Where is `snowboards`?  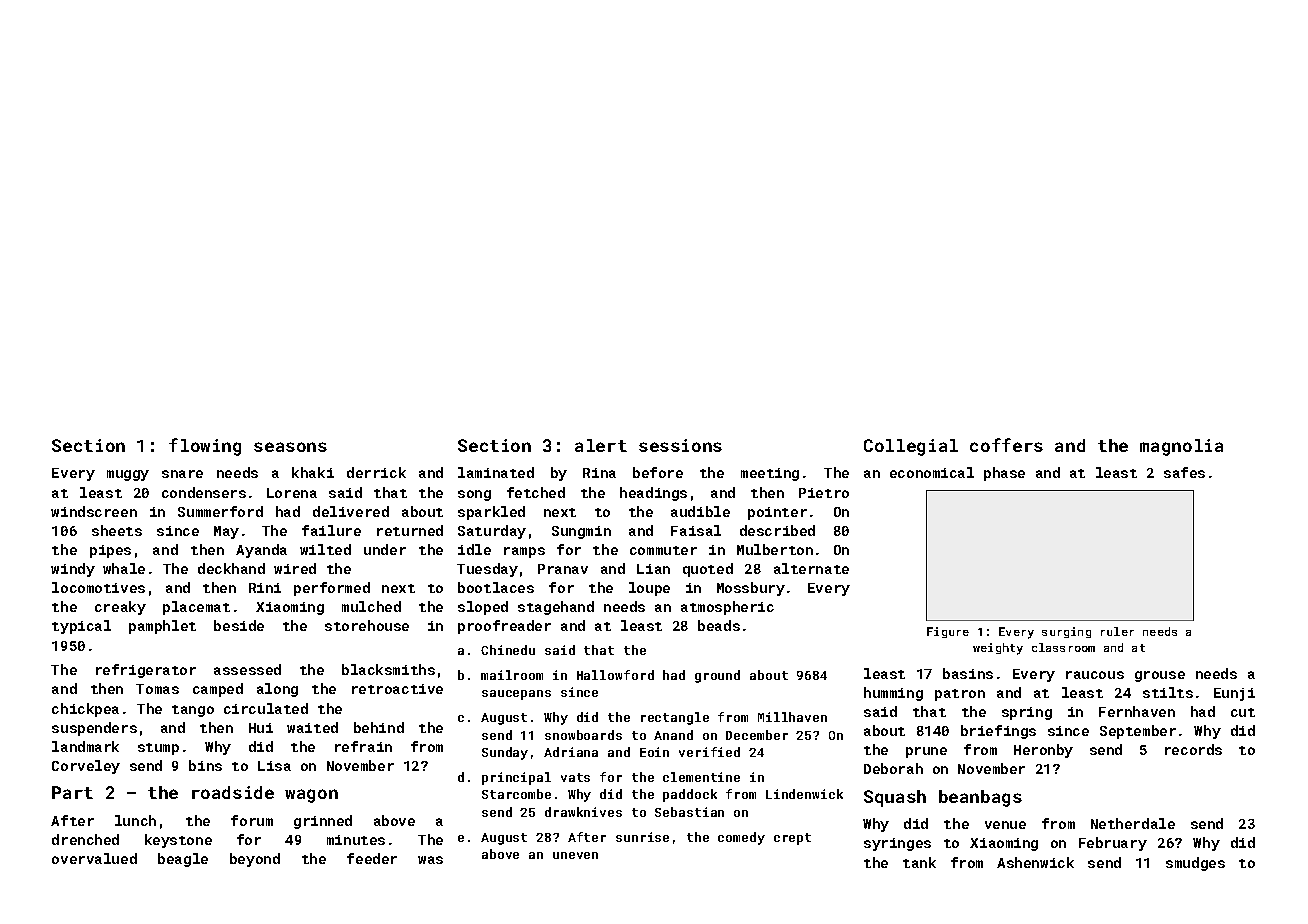 snowboards is located at coordinates (583, 735).
